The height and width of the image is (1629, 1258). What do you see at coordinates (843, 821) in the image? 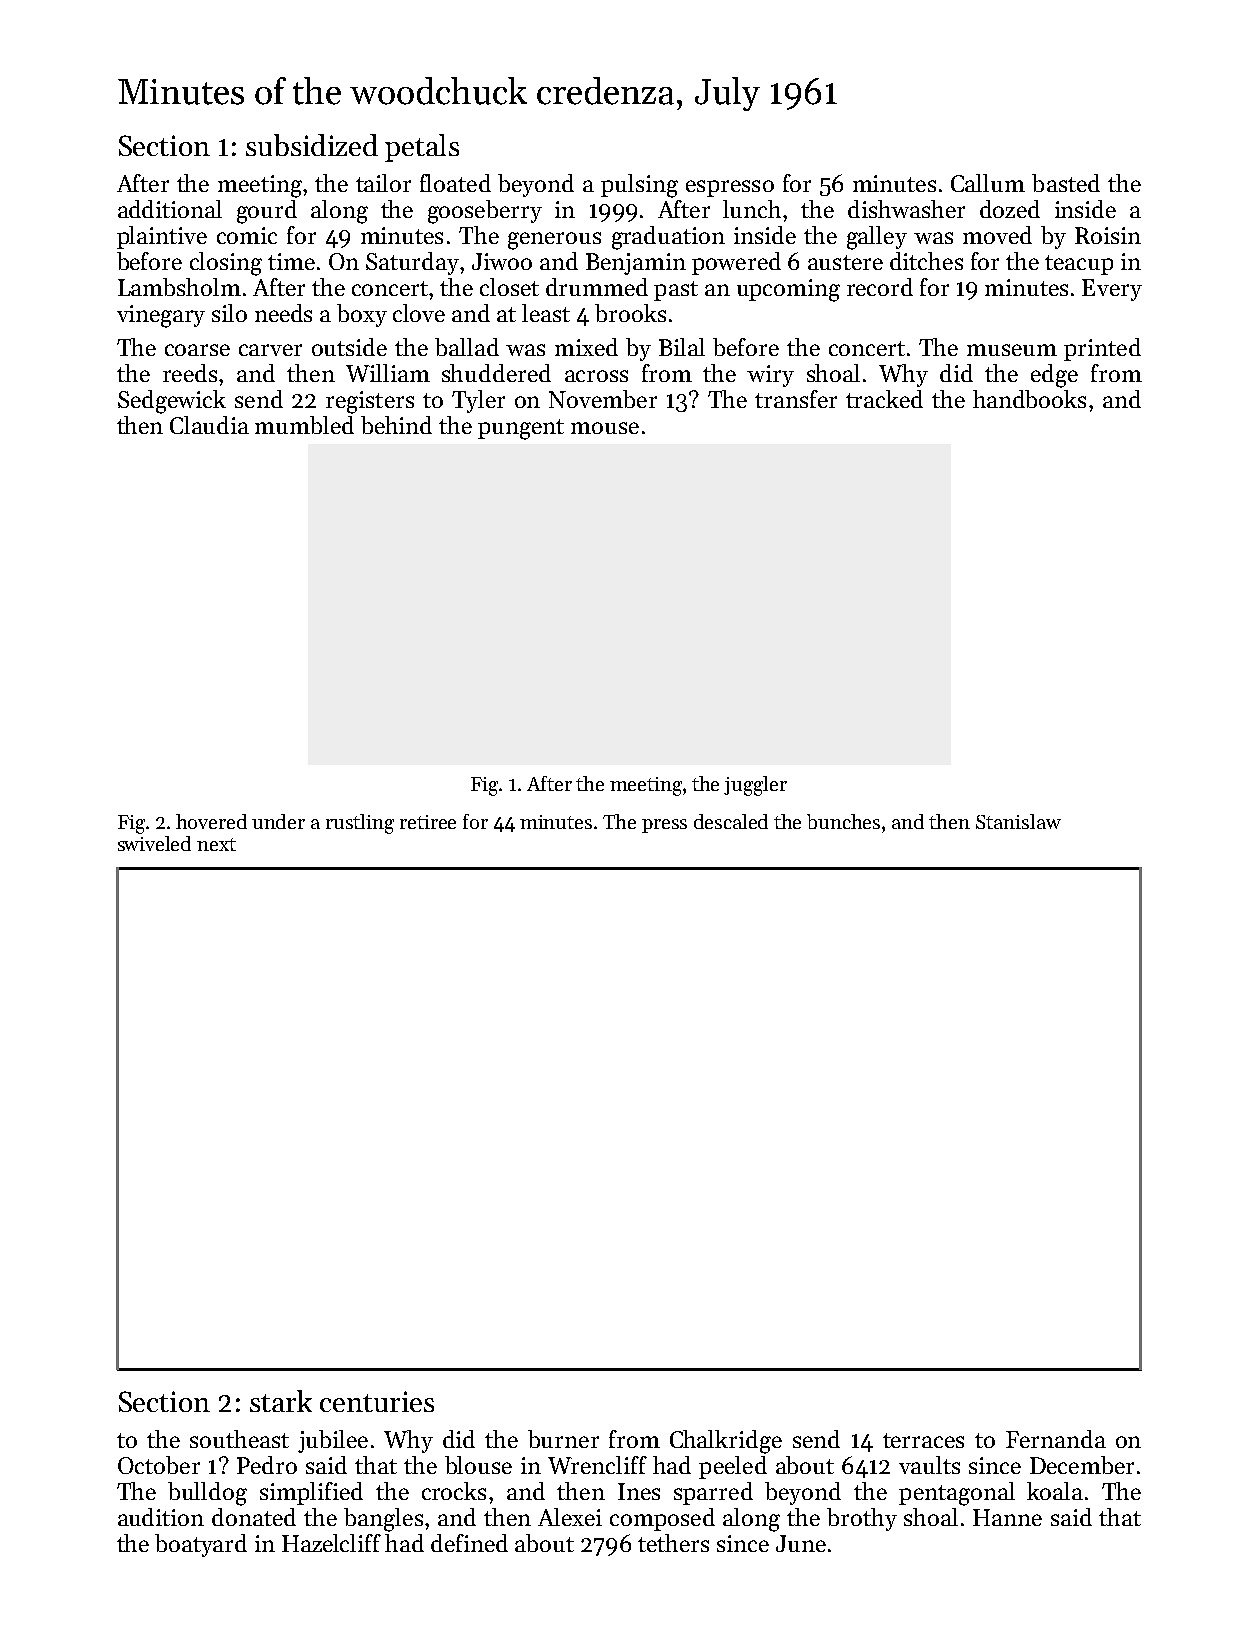
I see `bunches` at bounding box center [843, 821].
